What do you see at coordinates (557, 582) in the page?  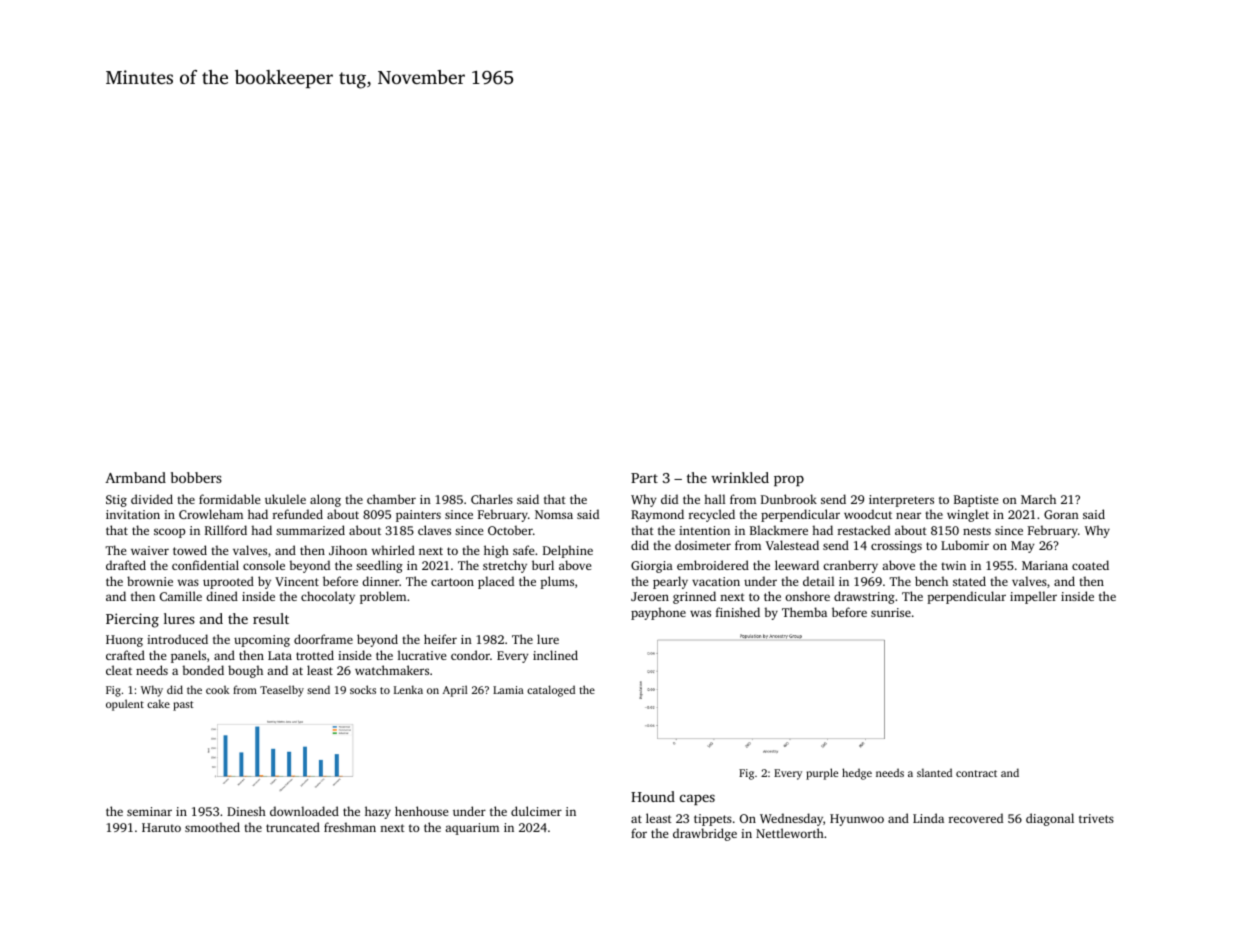 I see `plums` at bounding box center [557, 582].
